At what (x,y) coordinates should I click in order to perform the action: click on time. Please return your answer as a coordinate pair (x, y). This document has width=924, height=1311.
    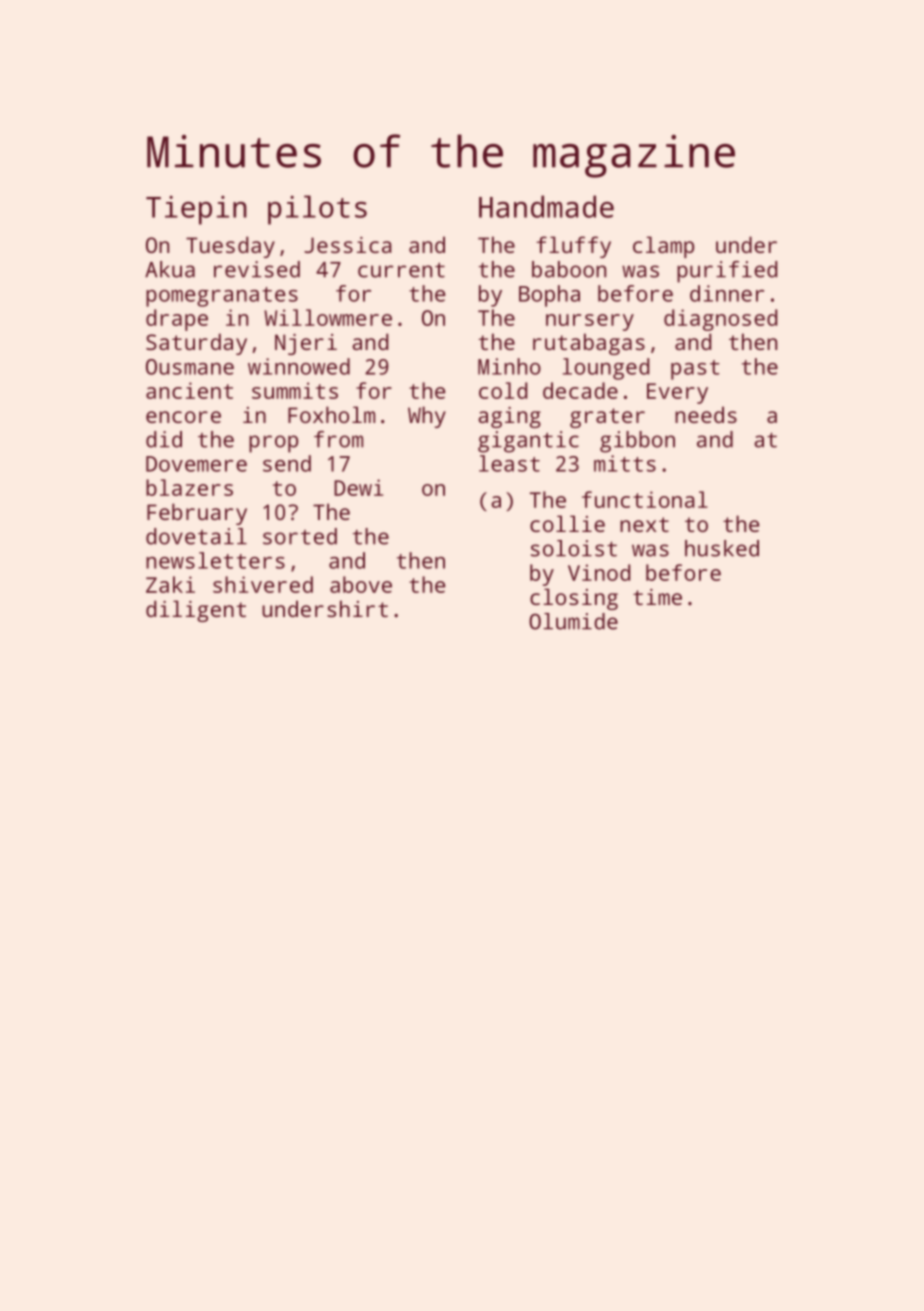
    Looking at the image, I should click on (657, 597).
